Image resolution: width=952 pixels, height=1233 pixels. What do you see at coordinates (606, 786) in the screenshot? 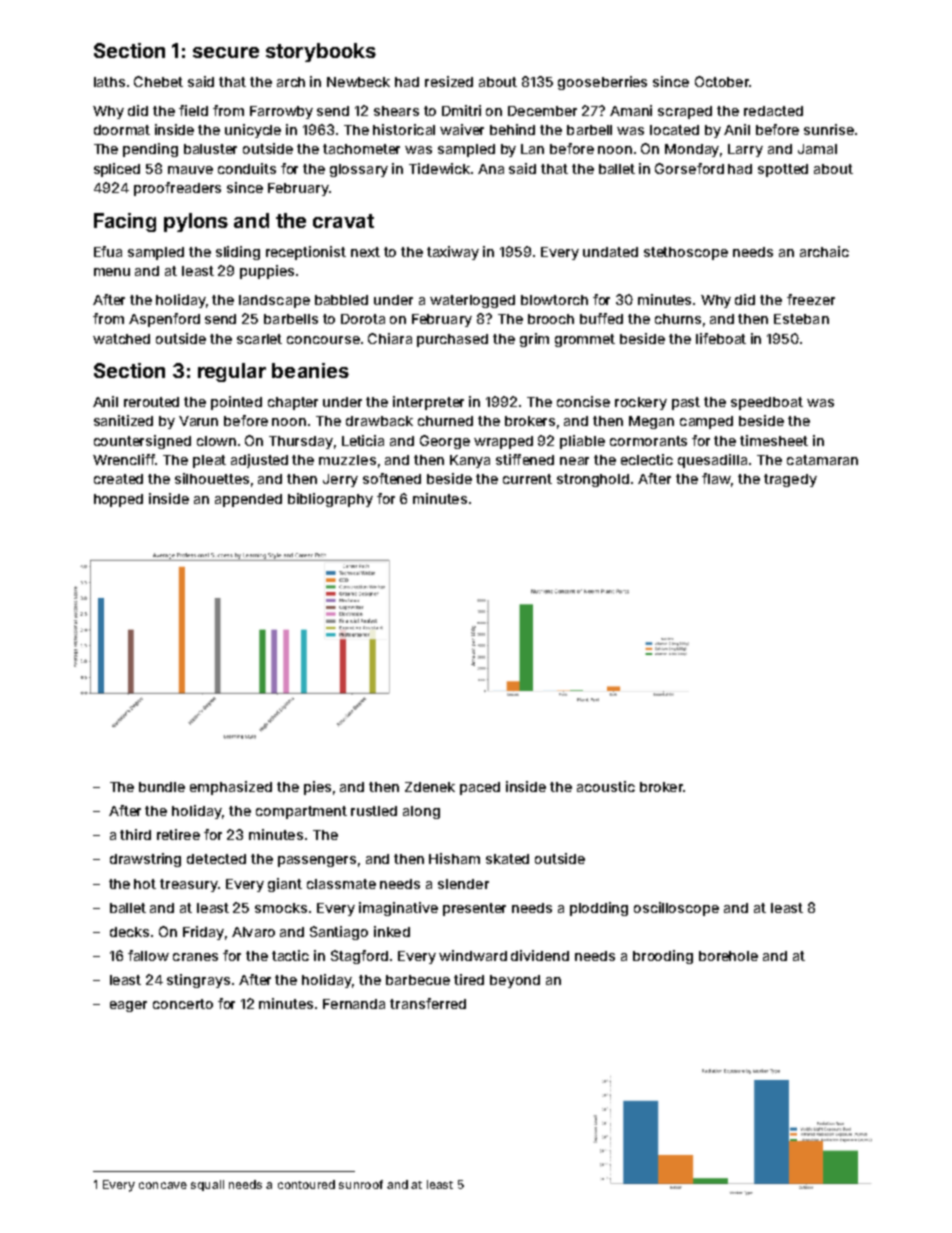
I see `acoustic` at bounding box center [606, 786].
